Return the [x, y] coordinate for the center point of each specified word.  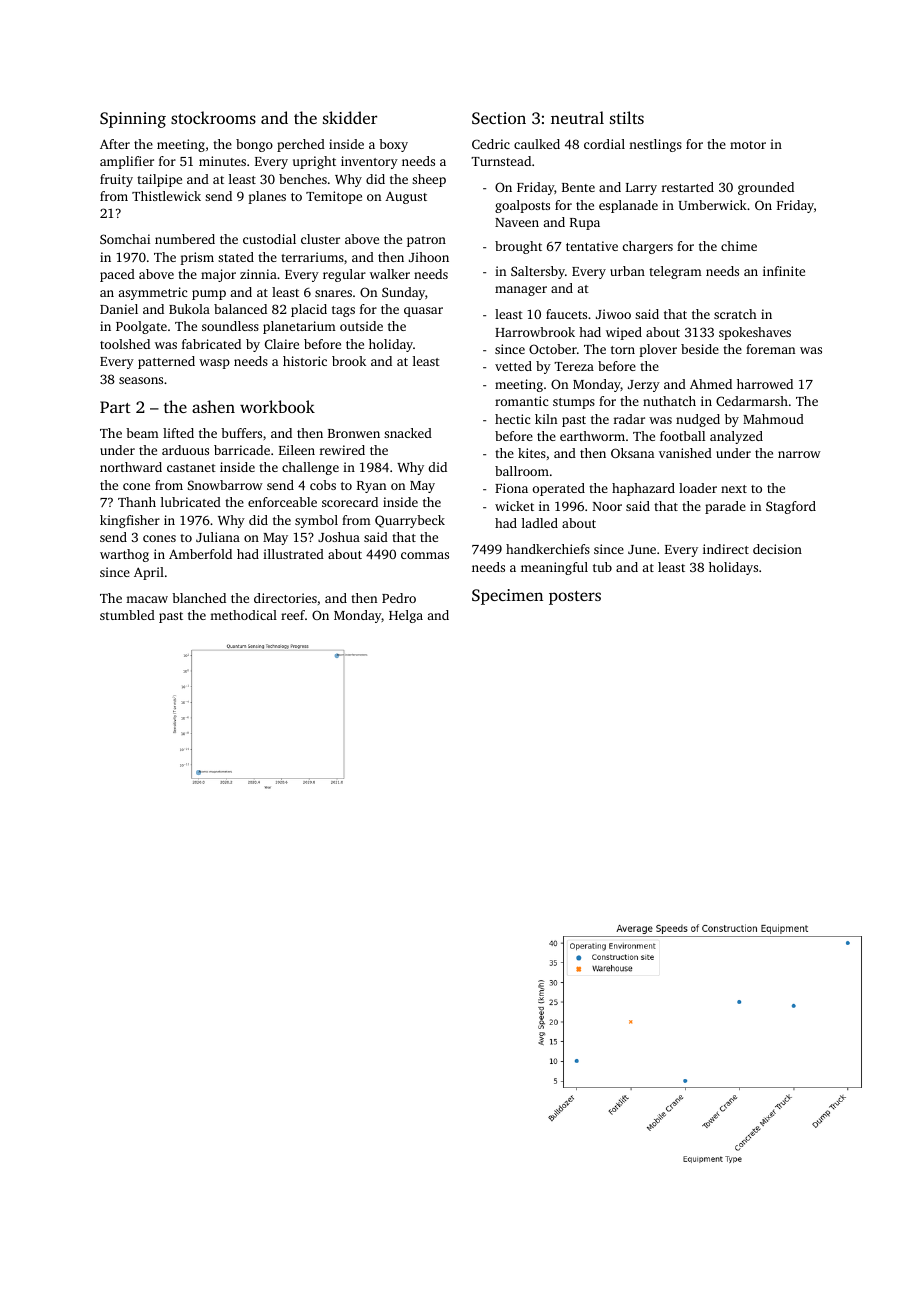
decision [777, 549]
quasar [423, 312]
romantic [521, 401]
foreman [770, 349]
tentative [592, 246]
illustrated [293, 554]
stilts [627, 117]
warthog [124, 555]
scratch [735, 314]
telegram [675, 272]
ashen [213, 406]
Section [499, 118]
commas [425, 555]
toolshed [125, 344]
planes [267, 197]
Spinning [133, 120]
